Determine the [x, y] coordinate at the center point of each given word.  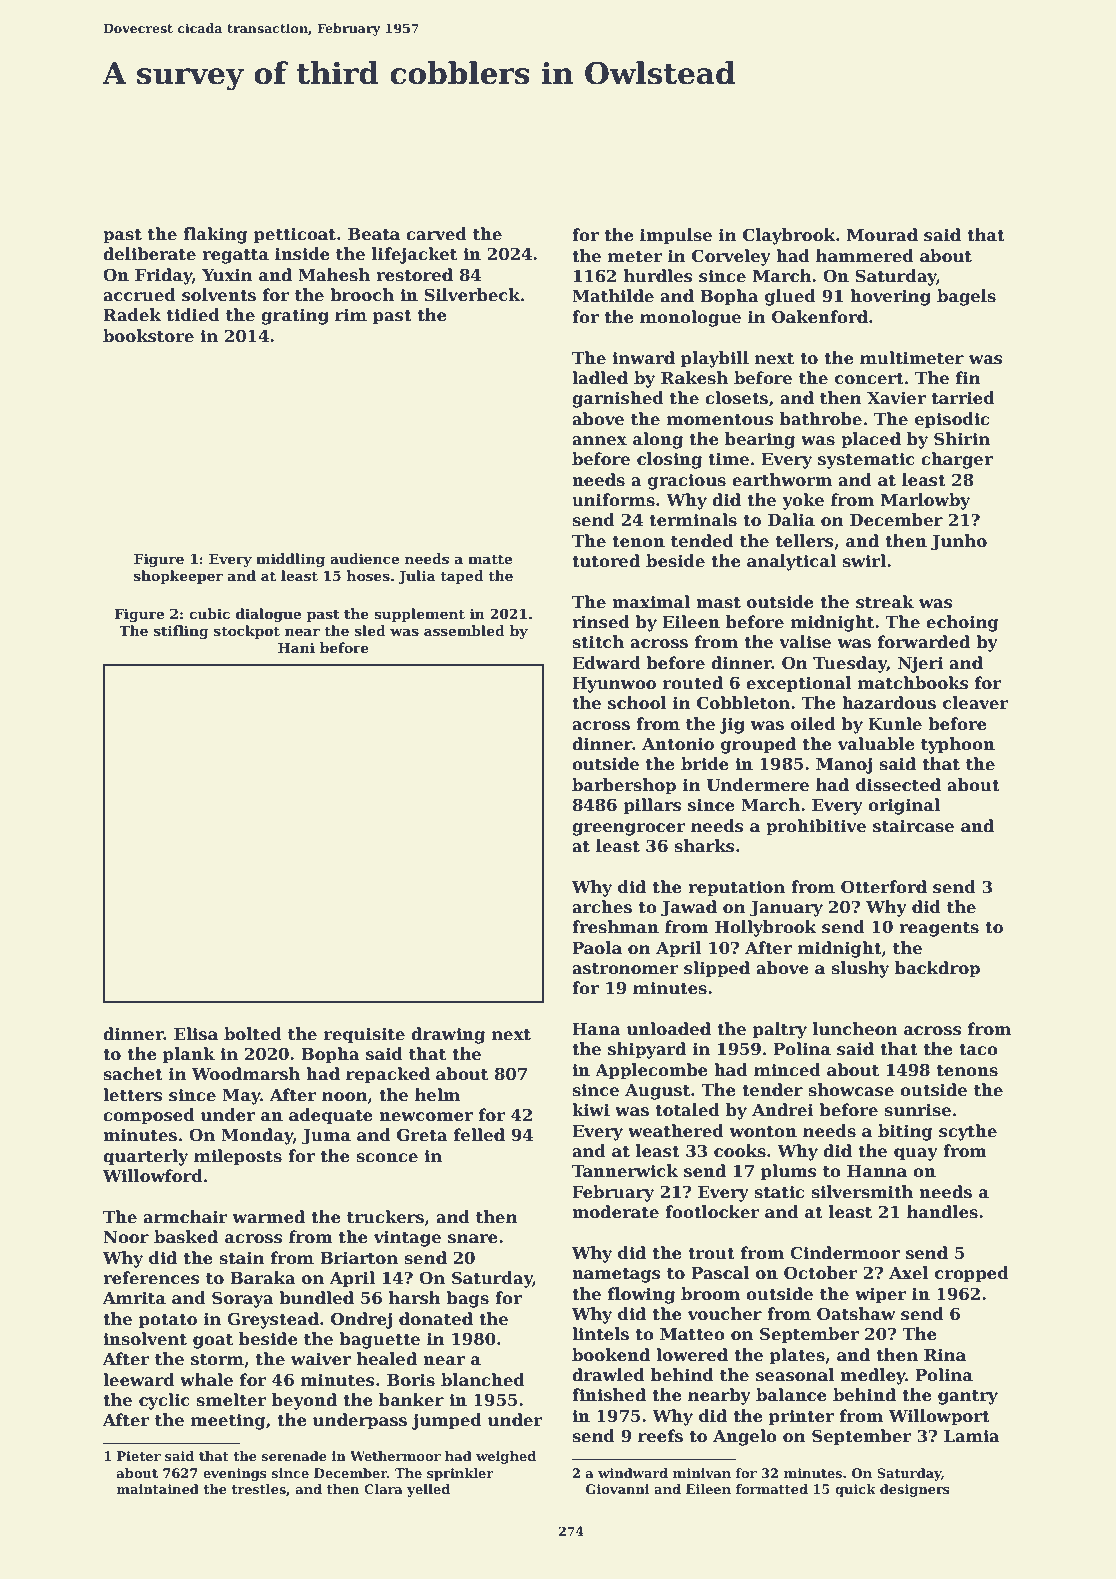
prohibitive [816, 827]
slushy [860, 969]
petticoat [295, 235]
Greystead [273, 1320]
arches [602, 907]
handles [942, 1212]
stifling [181, 632]
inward [643, 357]
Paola [597, 948]
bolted [253, 1034]
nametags [616, 1275]
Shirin [962, 439]
